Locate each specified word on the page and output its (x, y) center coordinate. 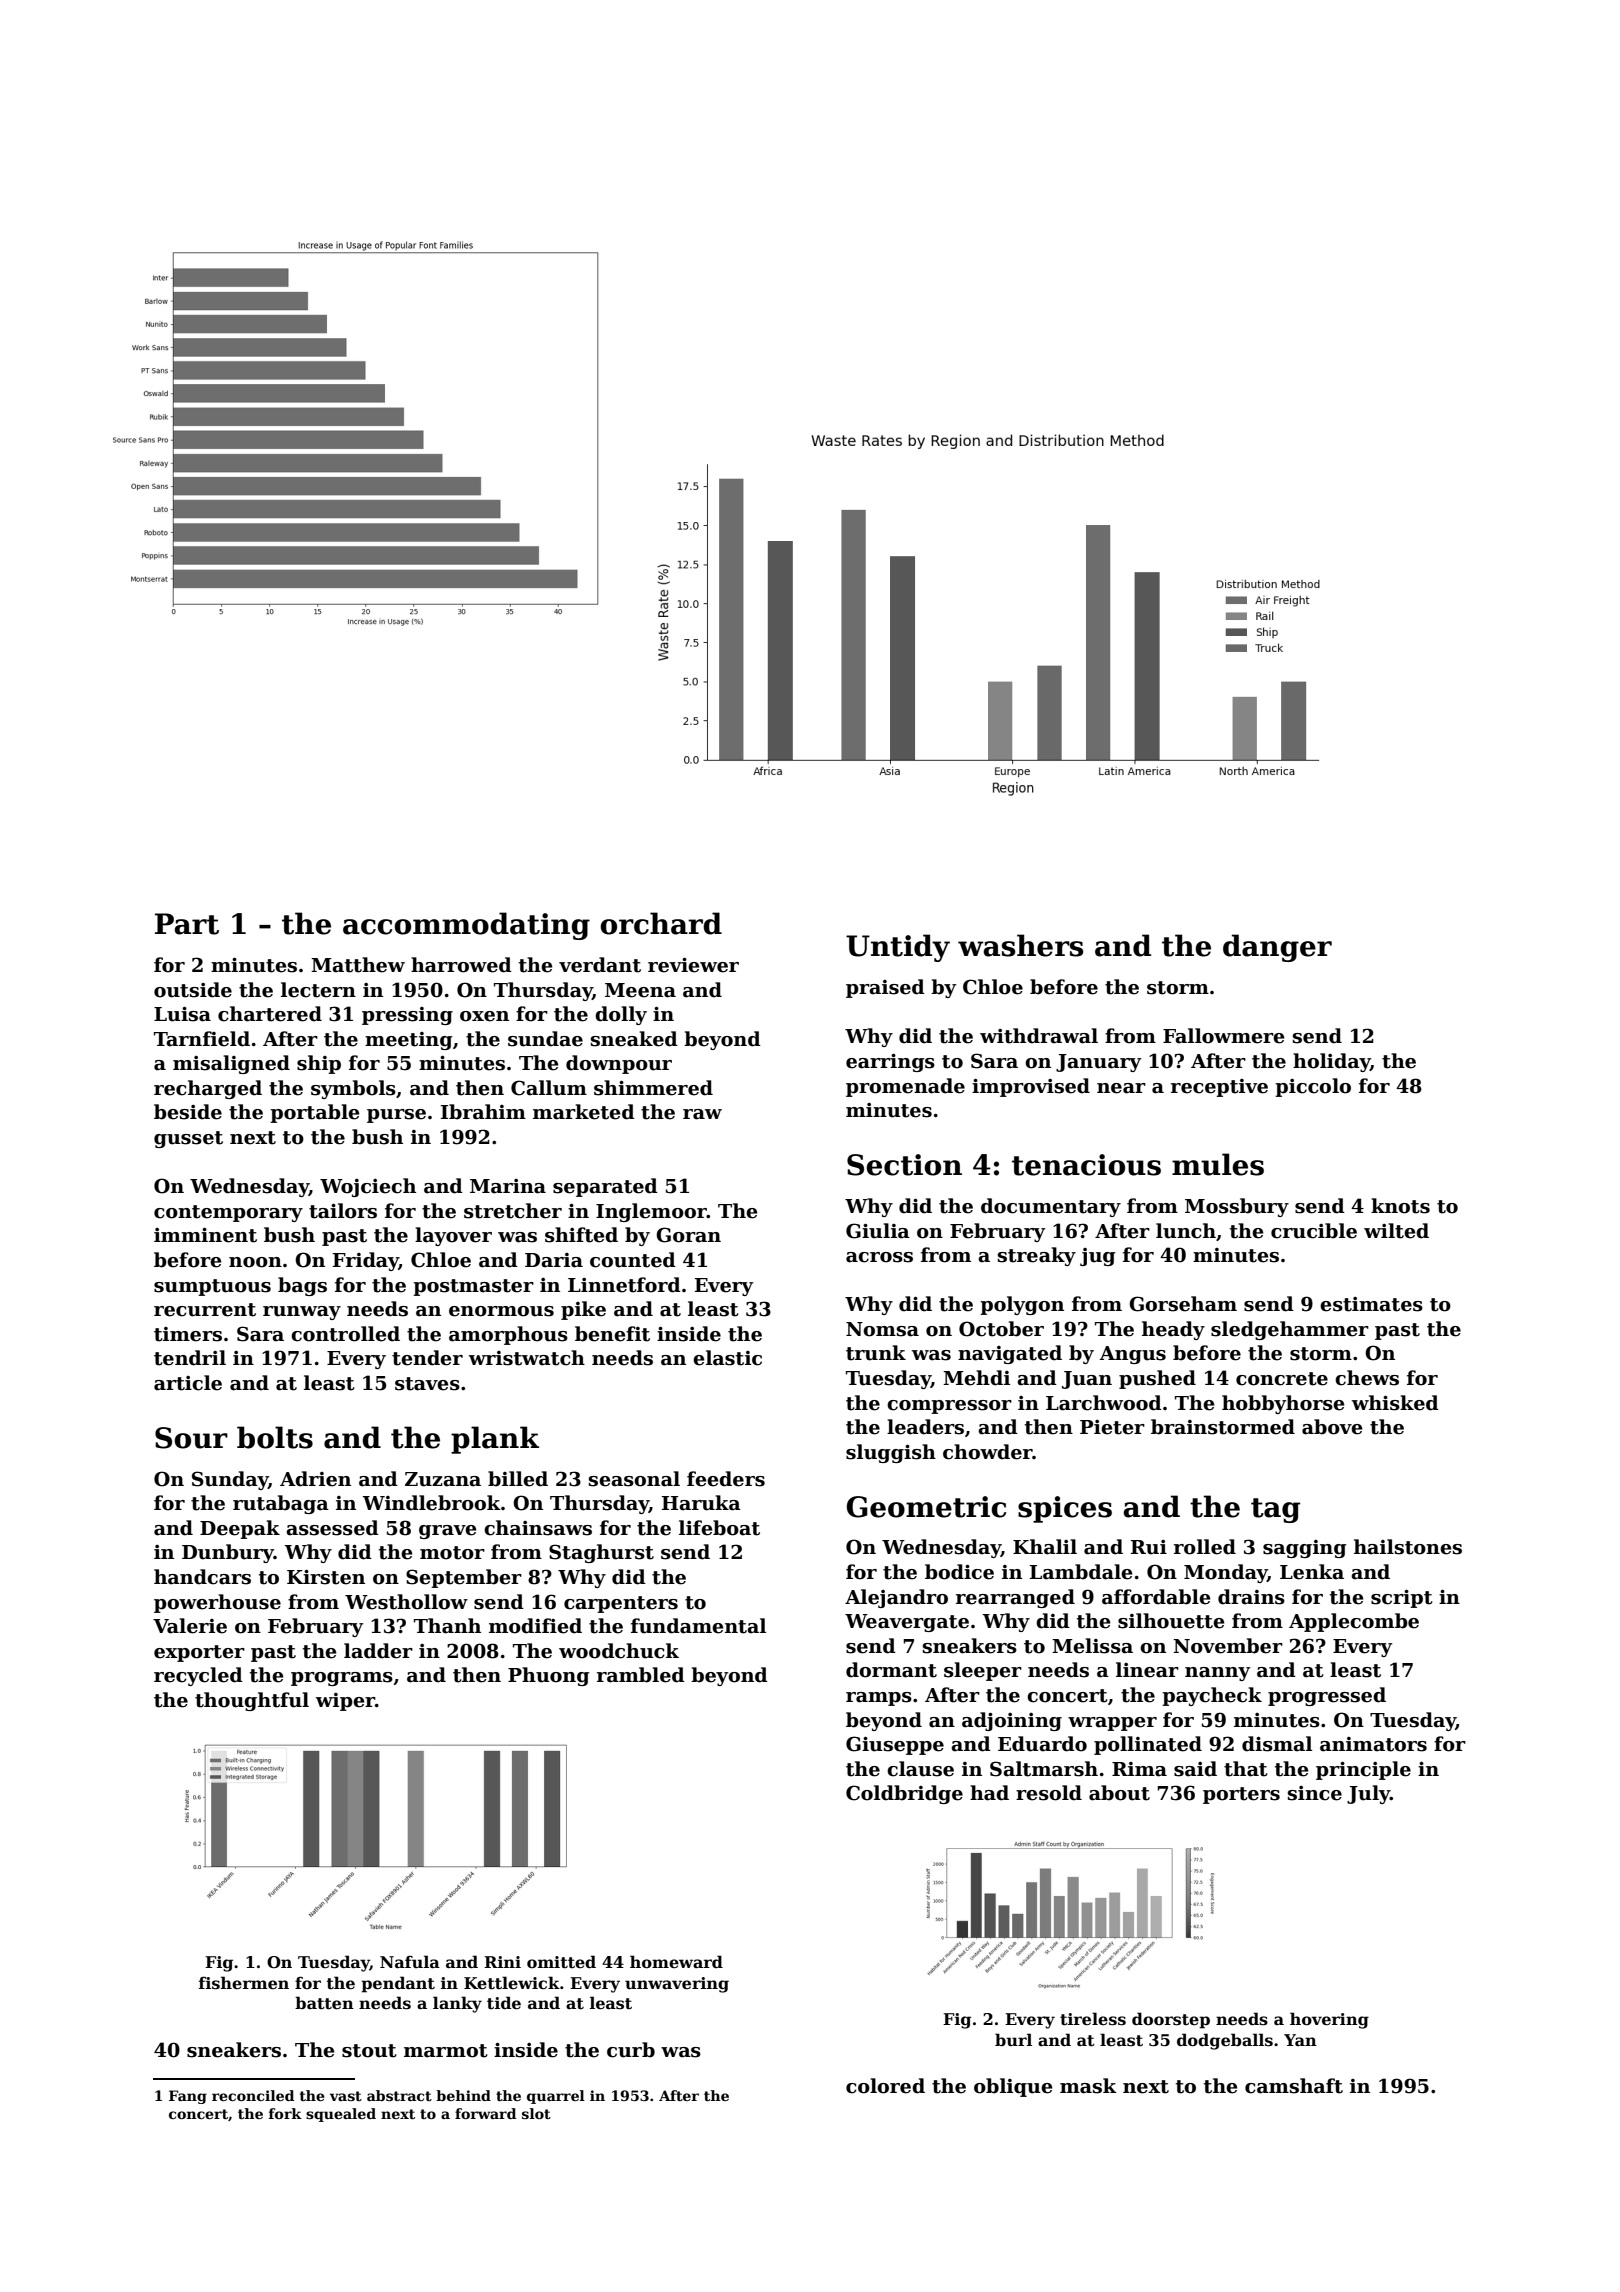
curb (631, 2050)
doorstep (1171, 2020)
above (1332, 1427)
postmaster (473, 1287)
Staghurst (601, 1553)
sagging (1304, 1549)
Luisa (182, 1014)
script (1402, 1598)
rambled (641, 1675)
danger (1277, 948)
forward (485, 2113)
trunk (876, 1353)
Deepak (240, 1529)
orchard (661, 923)
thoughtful (252, 1701)
